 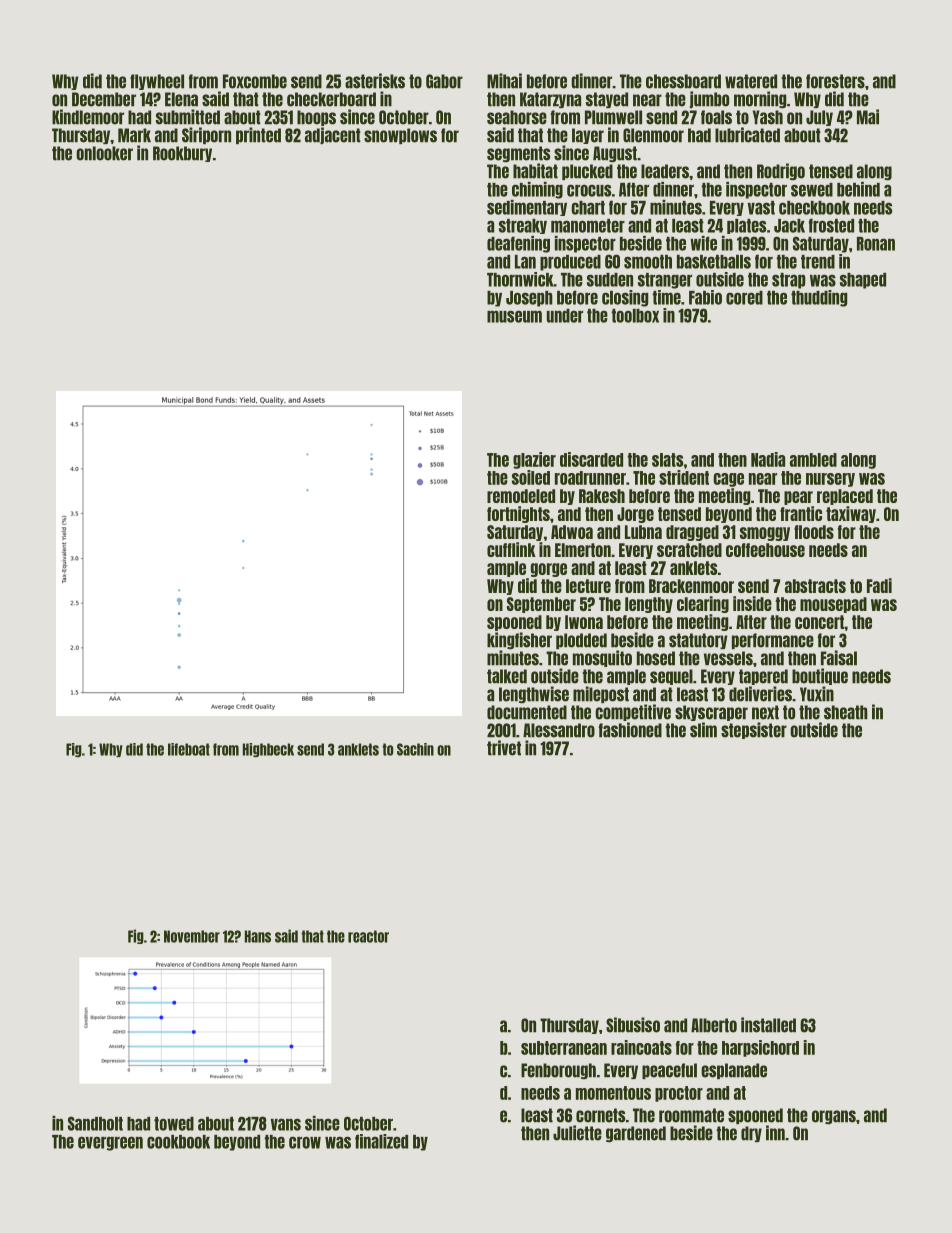 What do you see at coordinates (558, 1071) in the screenshot?
I see `Fenborough` at bounding box center [558, 1071].
